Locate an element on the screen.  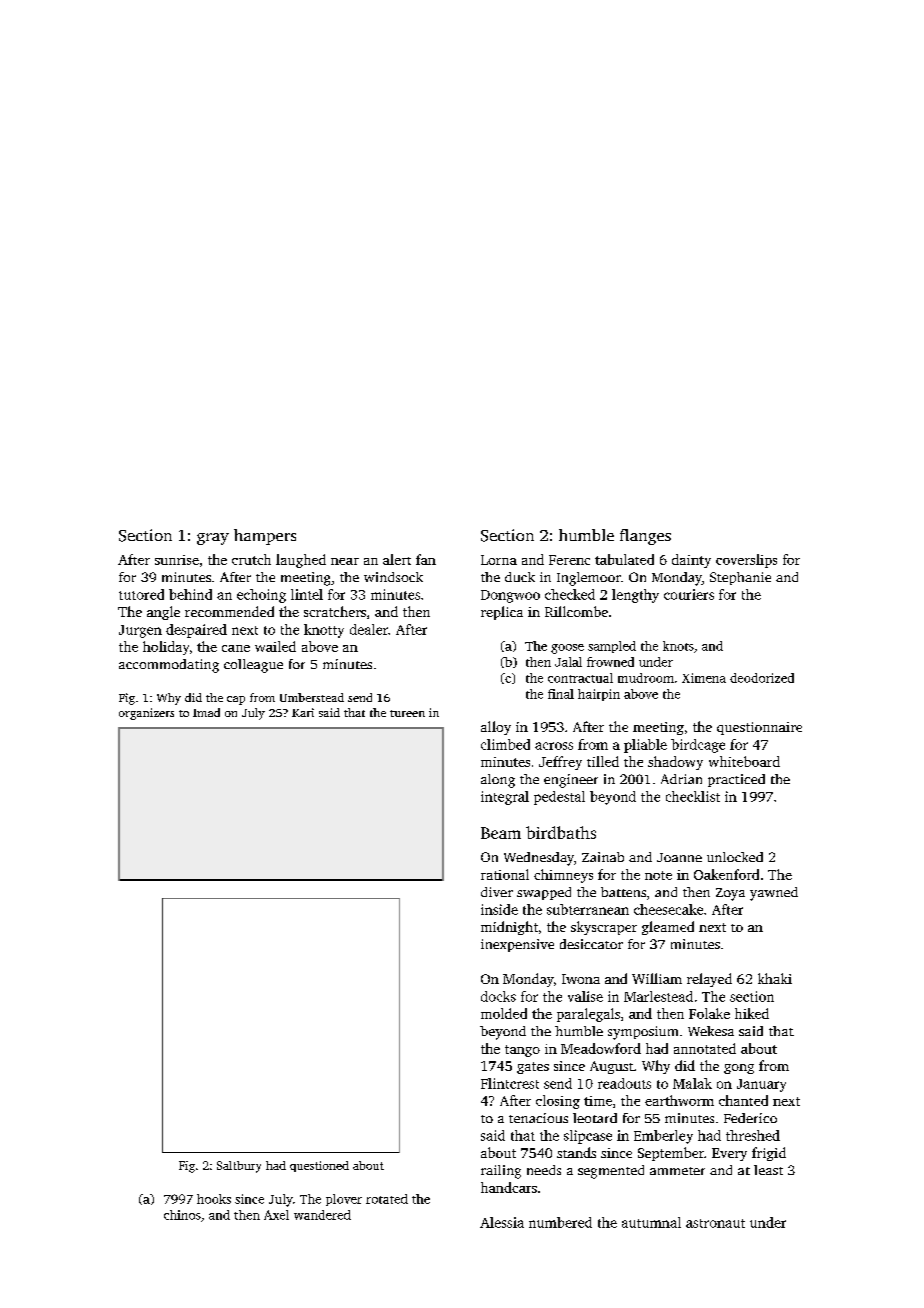
checklist is located at coordinates (693, 796).
